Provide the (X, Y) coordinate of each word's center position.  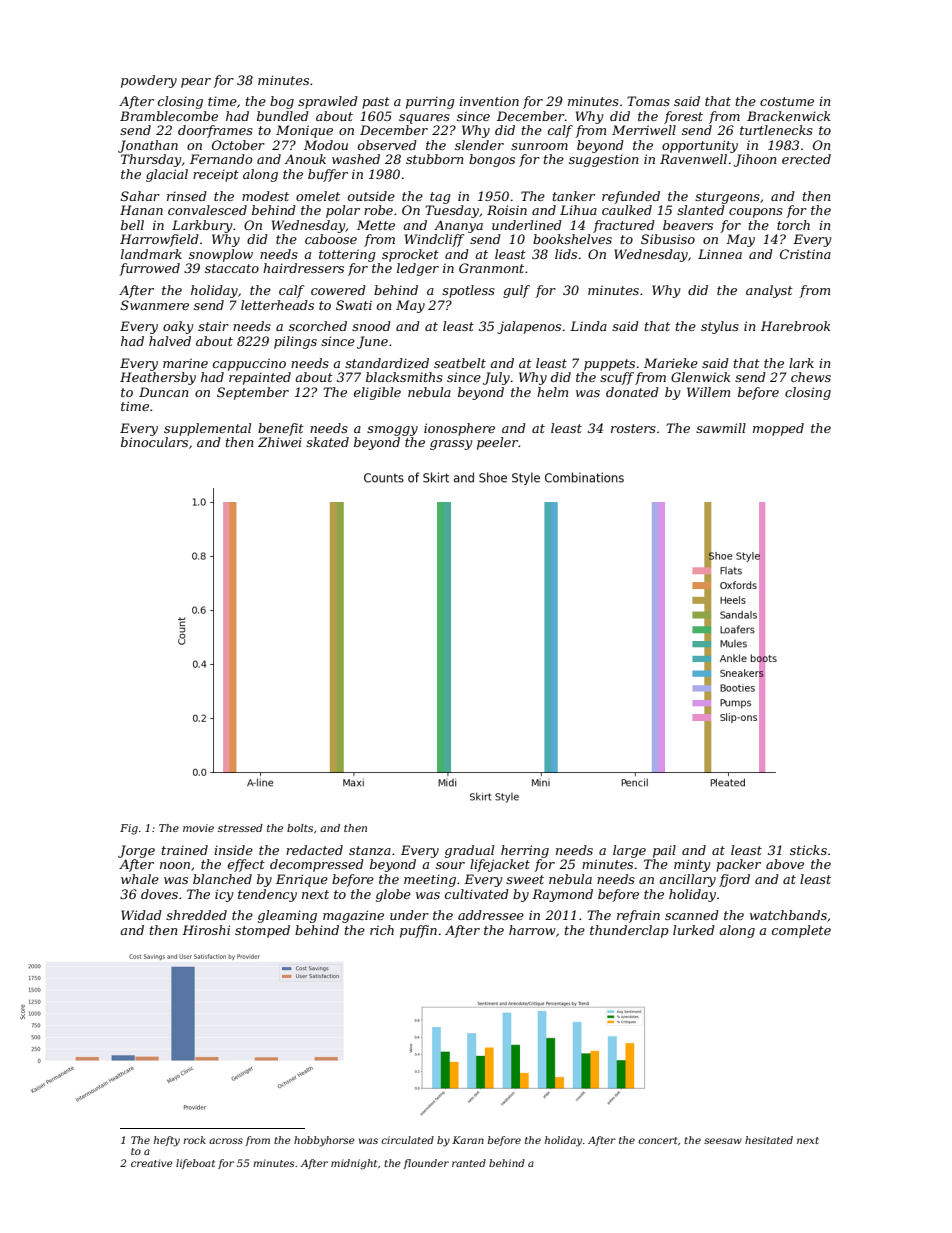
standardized (387, 363)
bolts (300, 828)
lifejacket (500, 865)
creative (152, 1163)
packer (738, 865)
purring (430, 102)
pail (664, 851)
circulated (407, 1140)
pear (196, 83)
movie (198, 828)
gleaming (287, 916)
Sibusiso (668, 239)
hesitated (769, 1140)
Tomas (648, 101)
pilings (295, 342)
